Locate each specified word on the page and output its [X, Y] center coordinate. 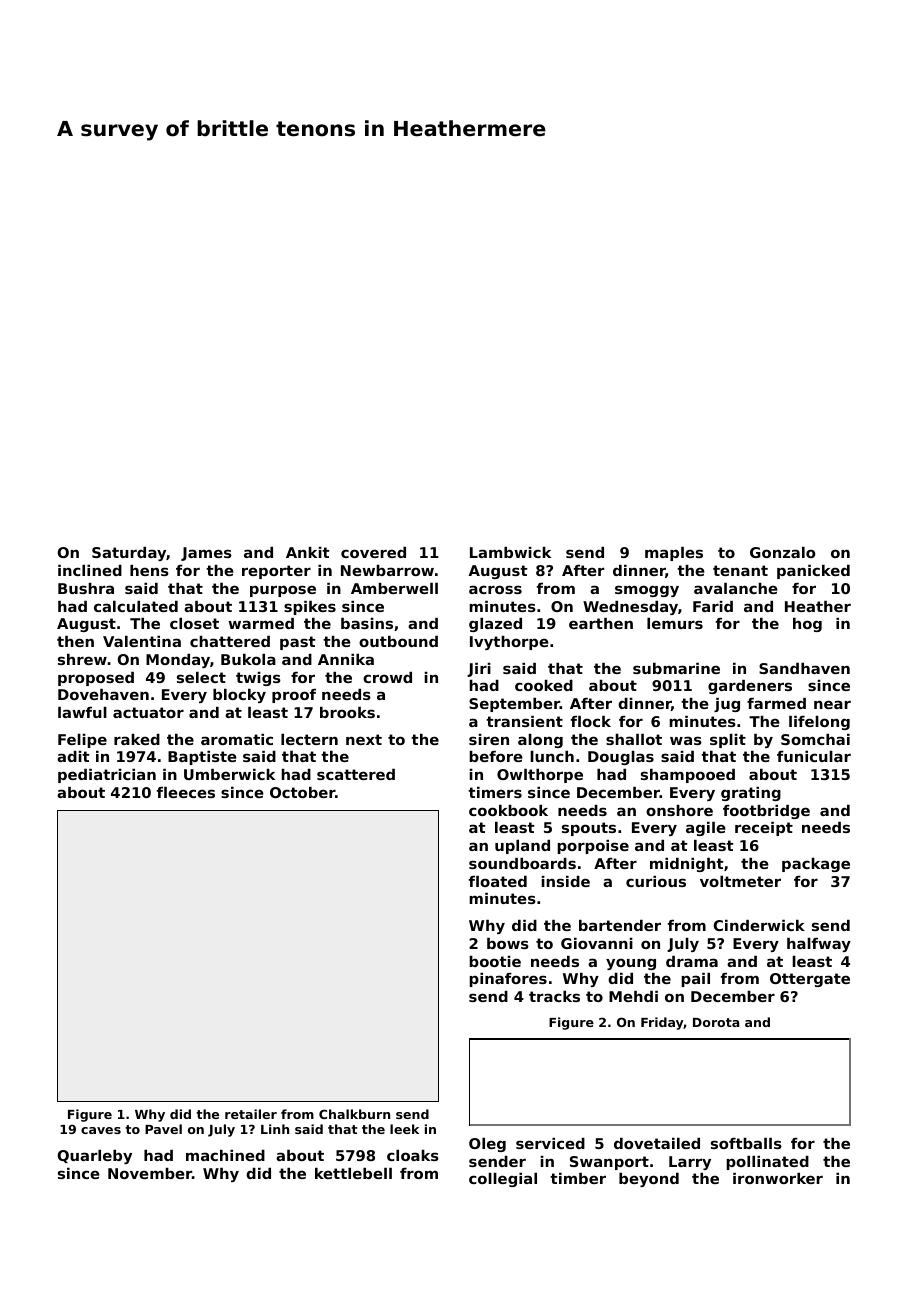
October [302, 792]
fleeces [186, 792]
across [495, 589]
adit [73, 756]
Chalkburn [354, 1114]
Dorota [716, 1022]
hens [149, 570]
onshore [679, 810]
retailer [251, 1114]
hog [807, 625]
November [150, 1173]
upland [522, 847]
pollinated [767, 1163]
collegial [503, 1180]
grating [751, 794]
